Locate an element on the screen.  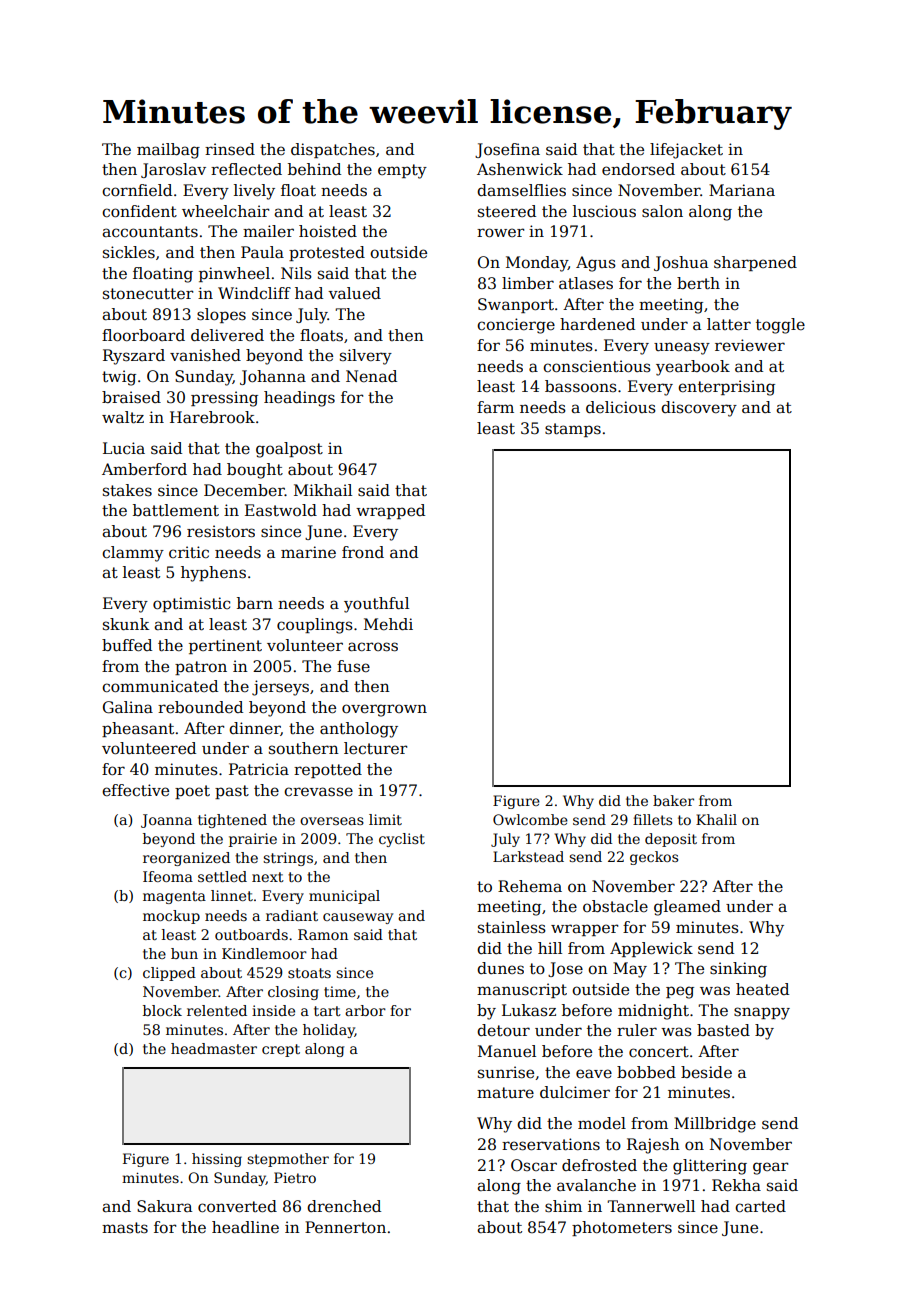
pertinent is located at coordinates (225, 646).
